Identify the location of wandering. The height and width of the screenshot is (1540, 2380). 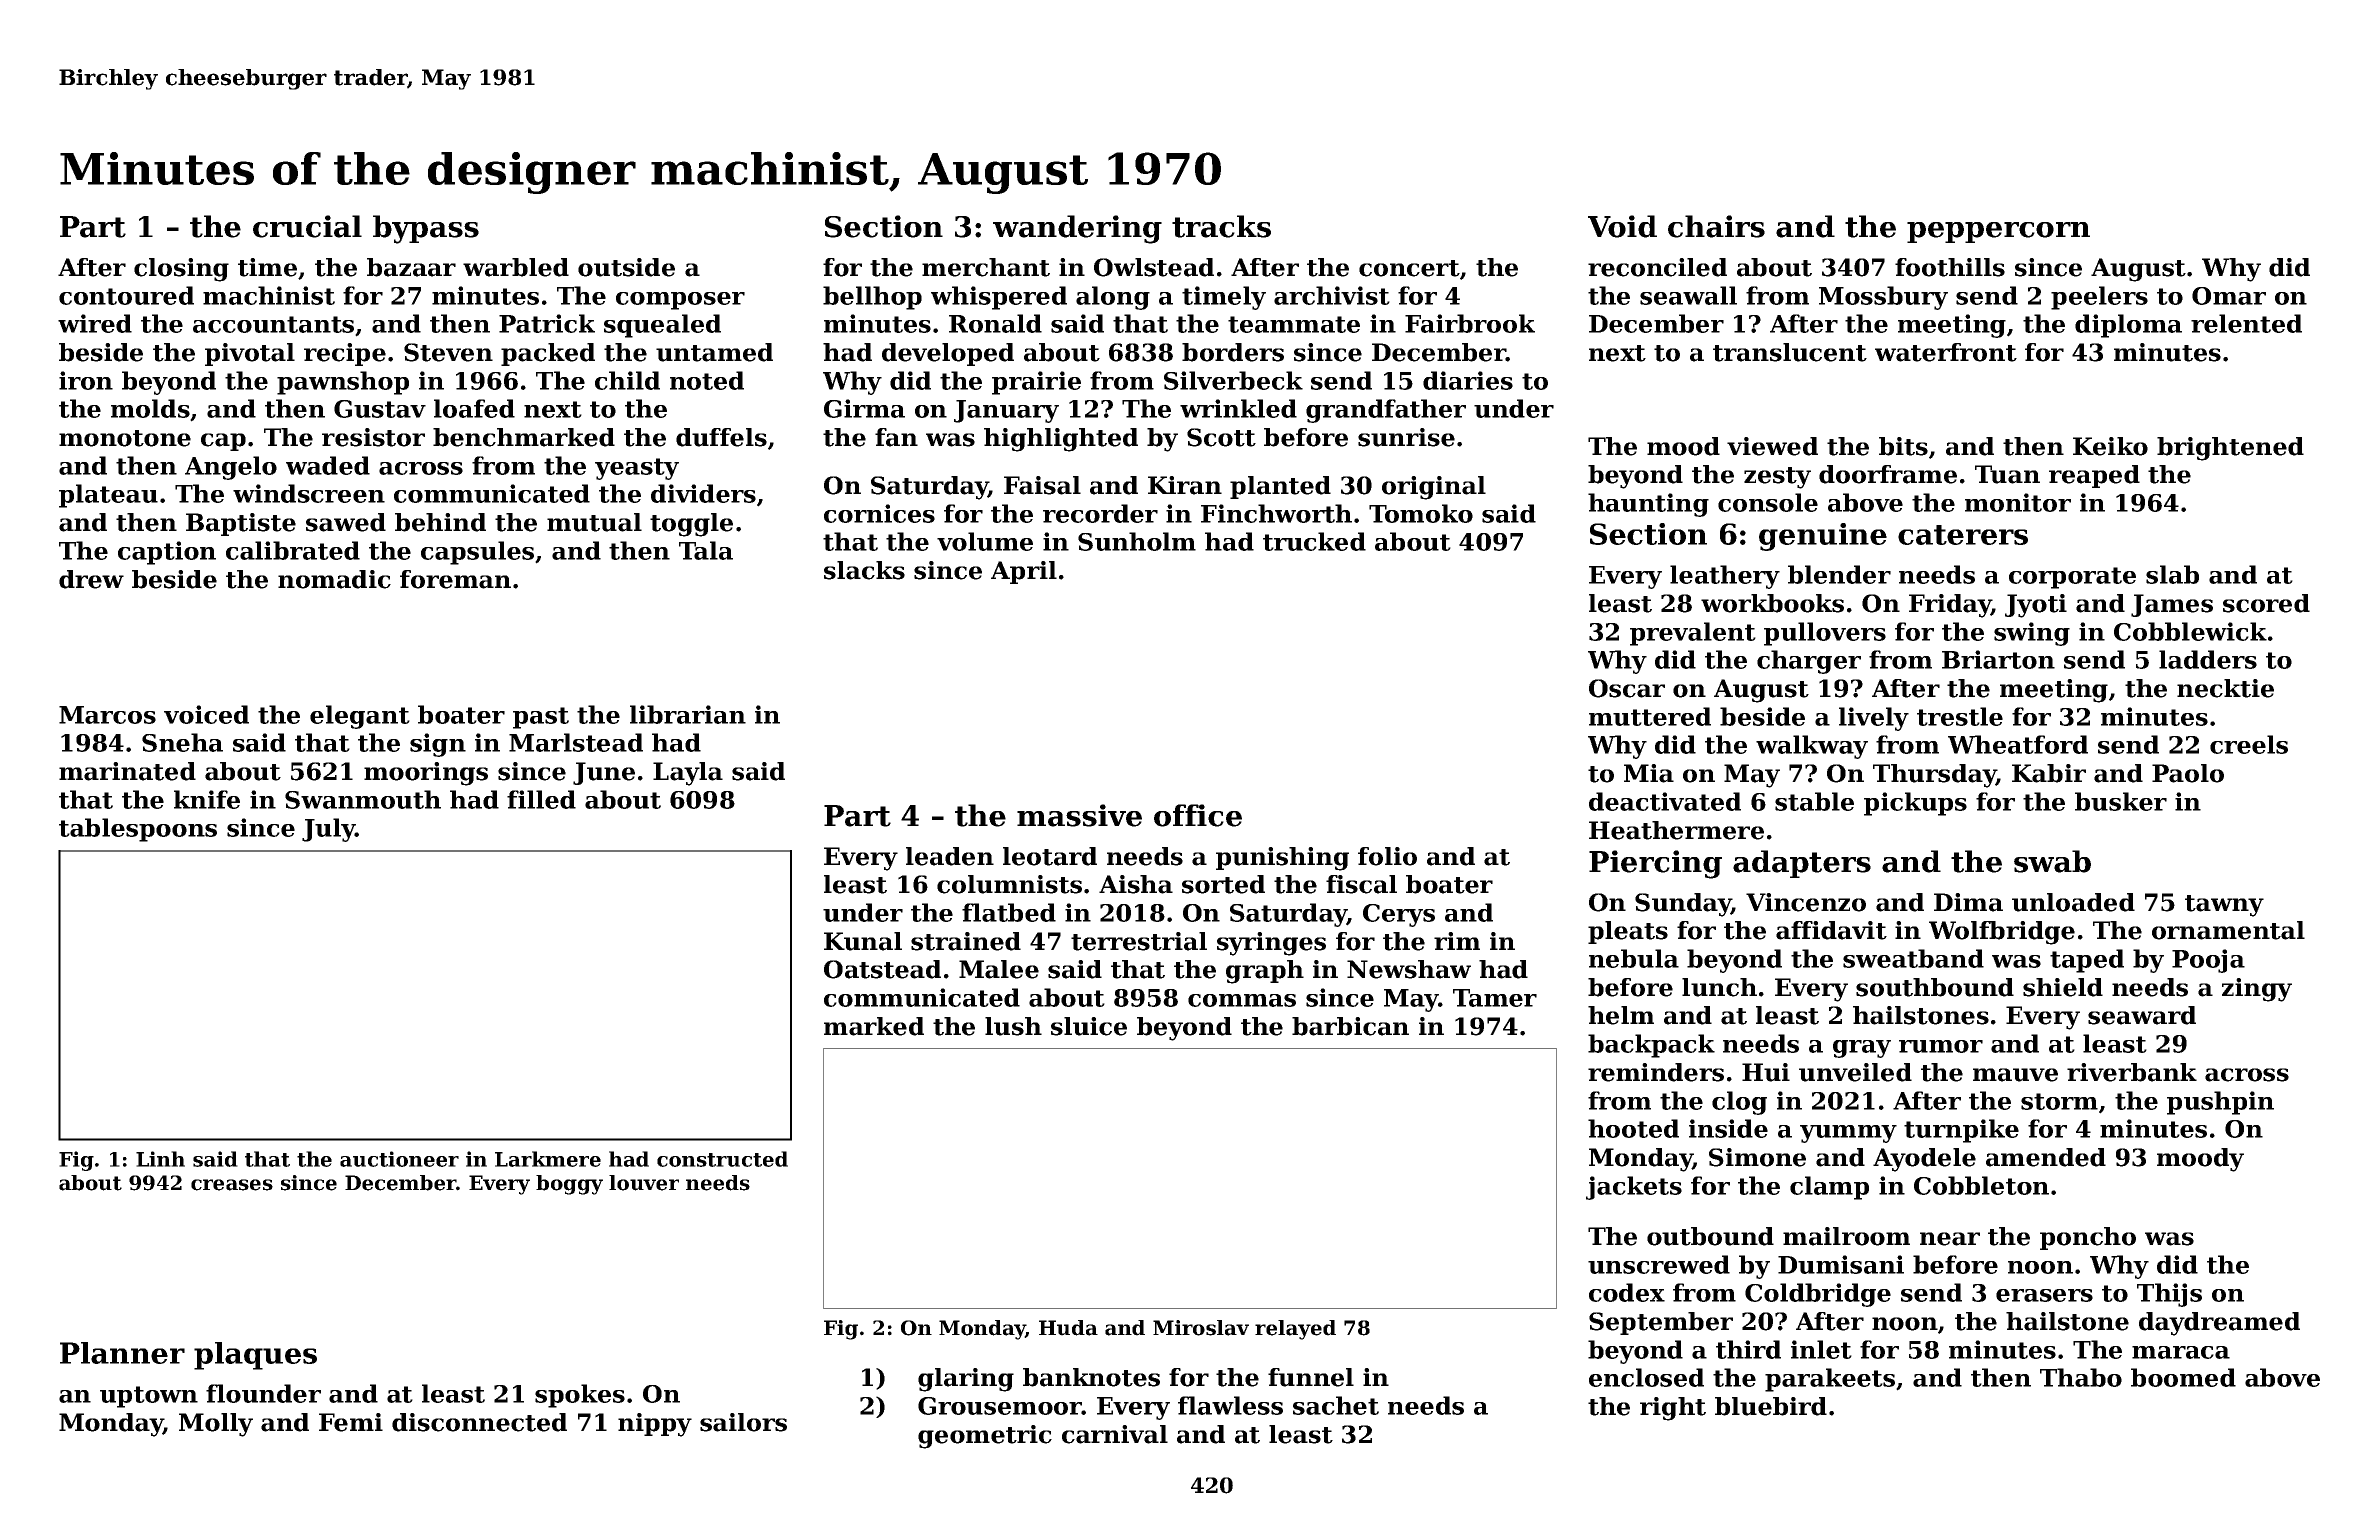
(1077, 229).
